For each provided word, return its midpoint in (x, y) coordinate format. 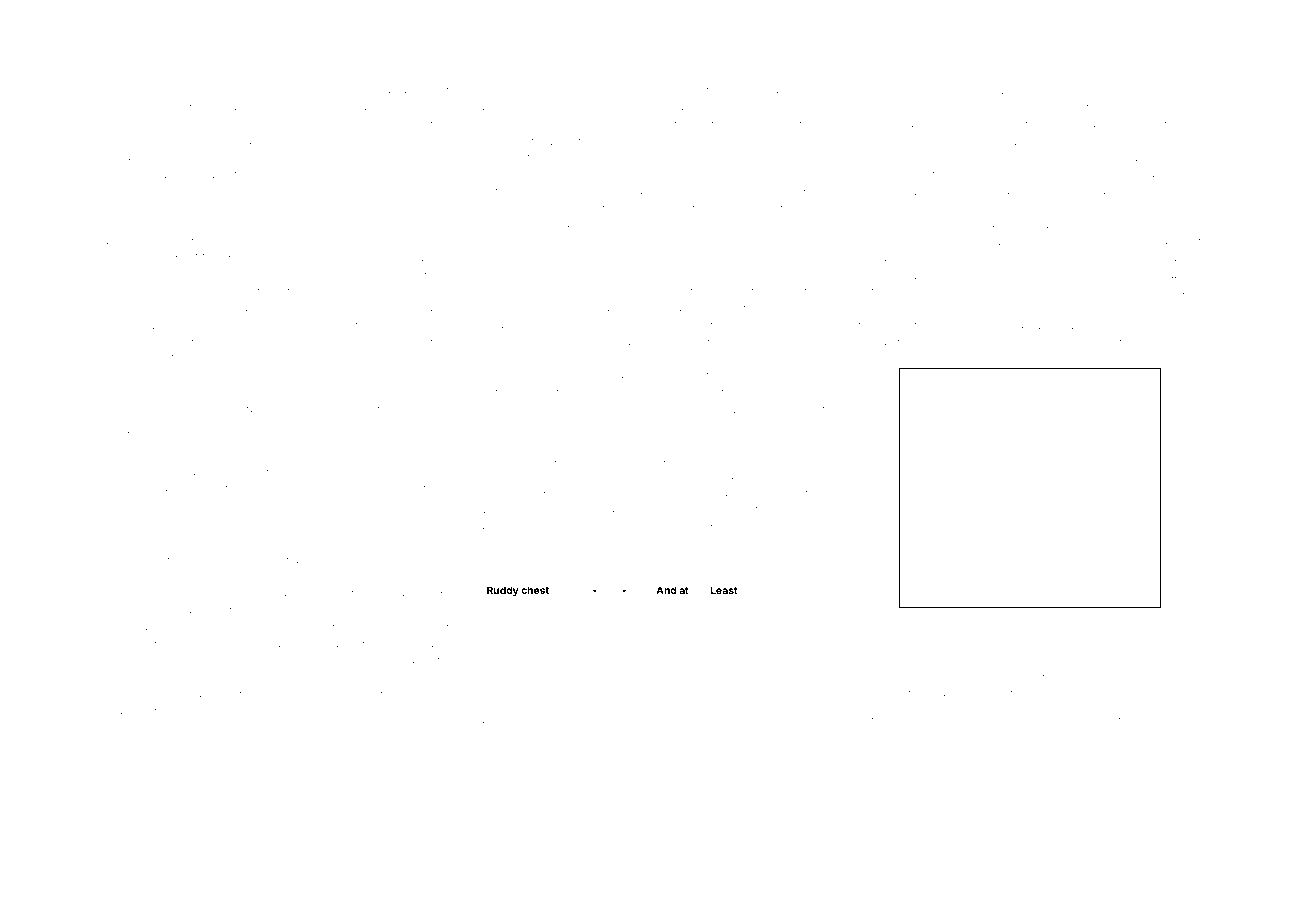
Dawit (1047, 341)
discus (962, 325)
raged (182, 561)
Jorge (731, 158)
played (287, 91)
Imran (497, 392)
